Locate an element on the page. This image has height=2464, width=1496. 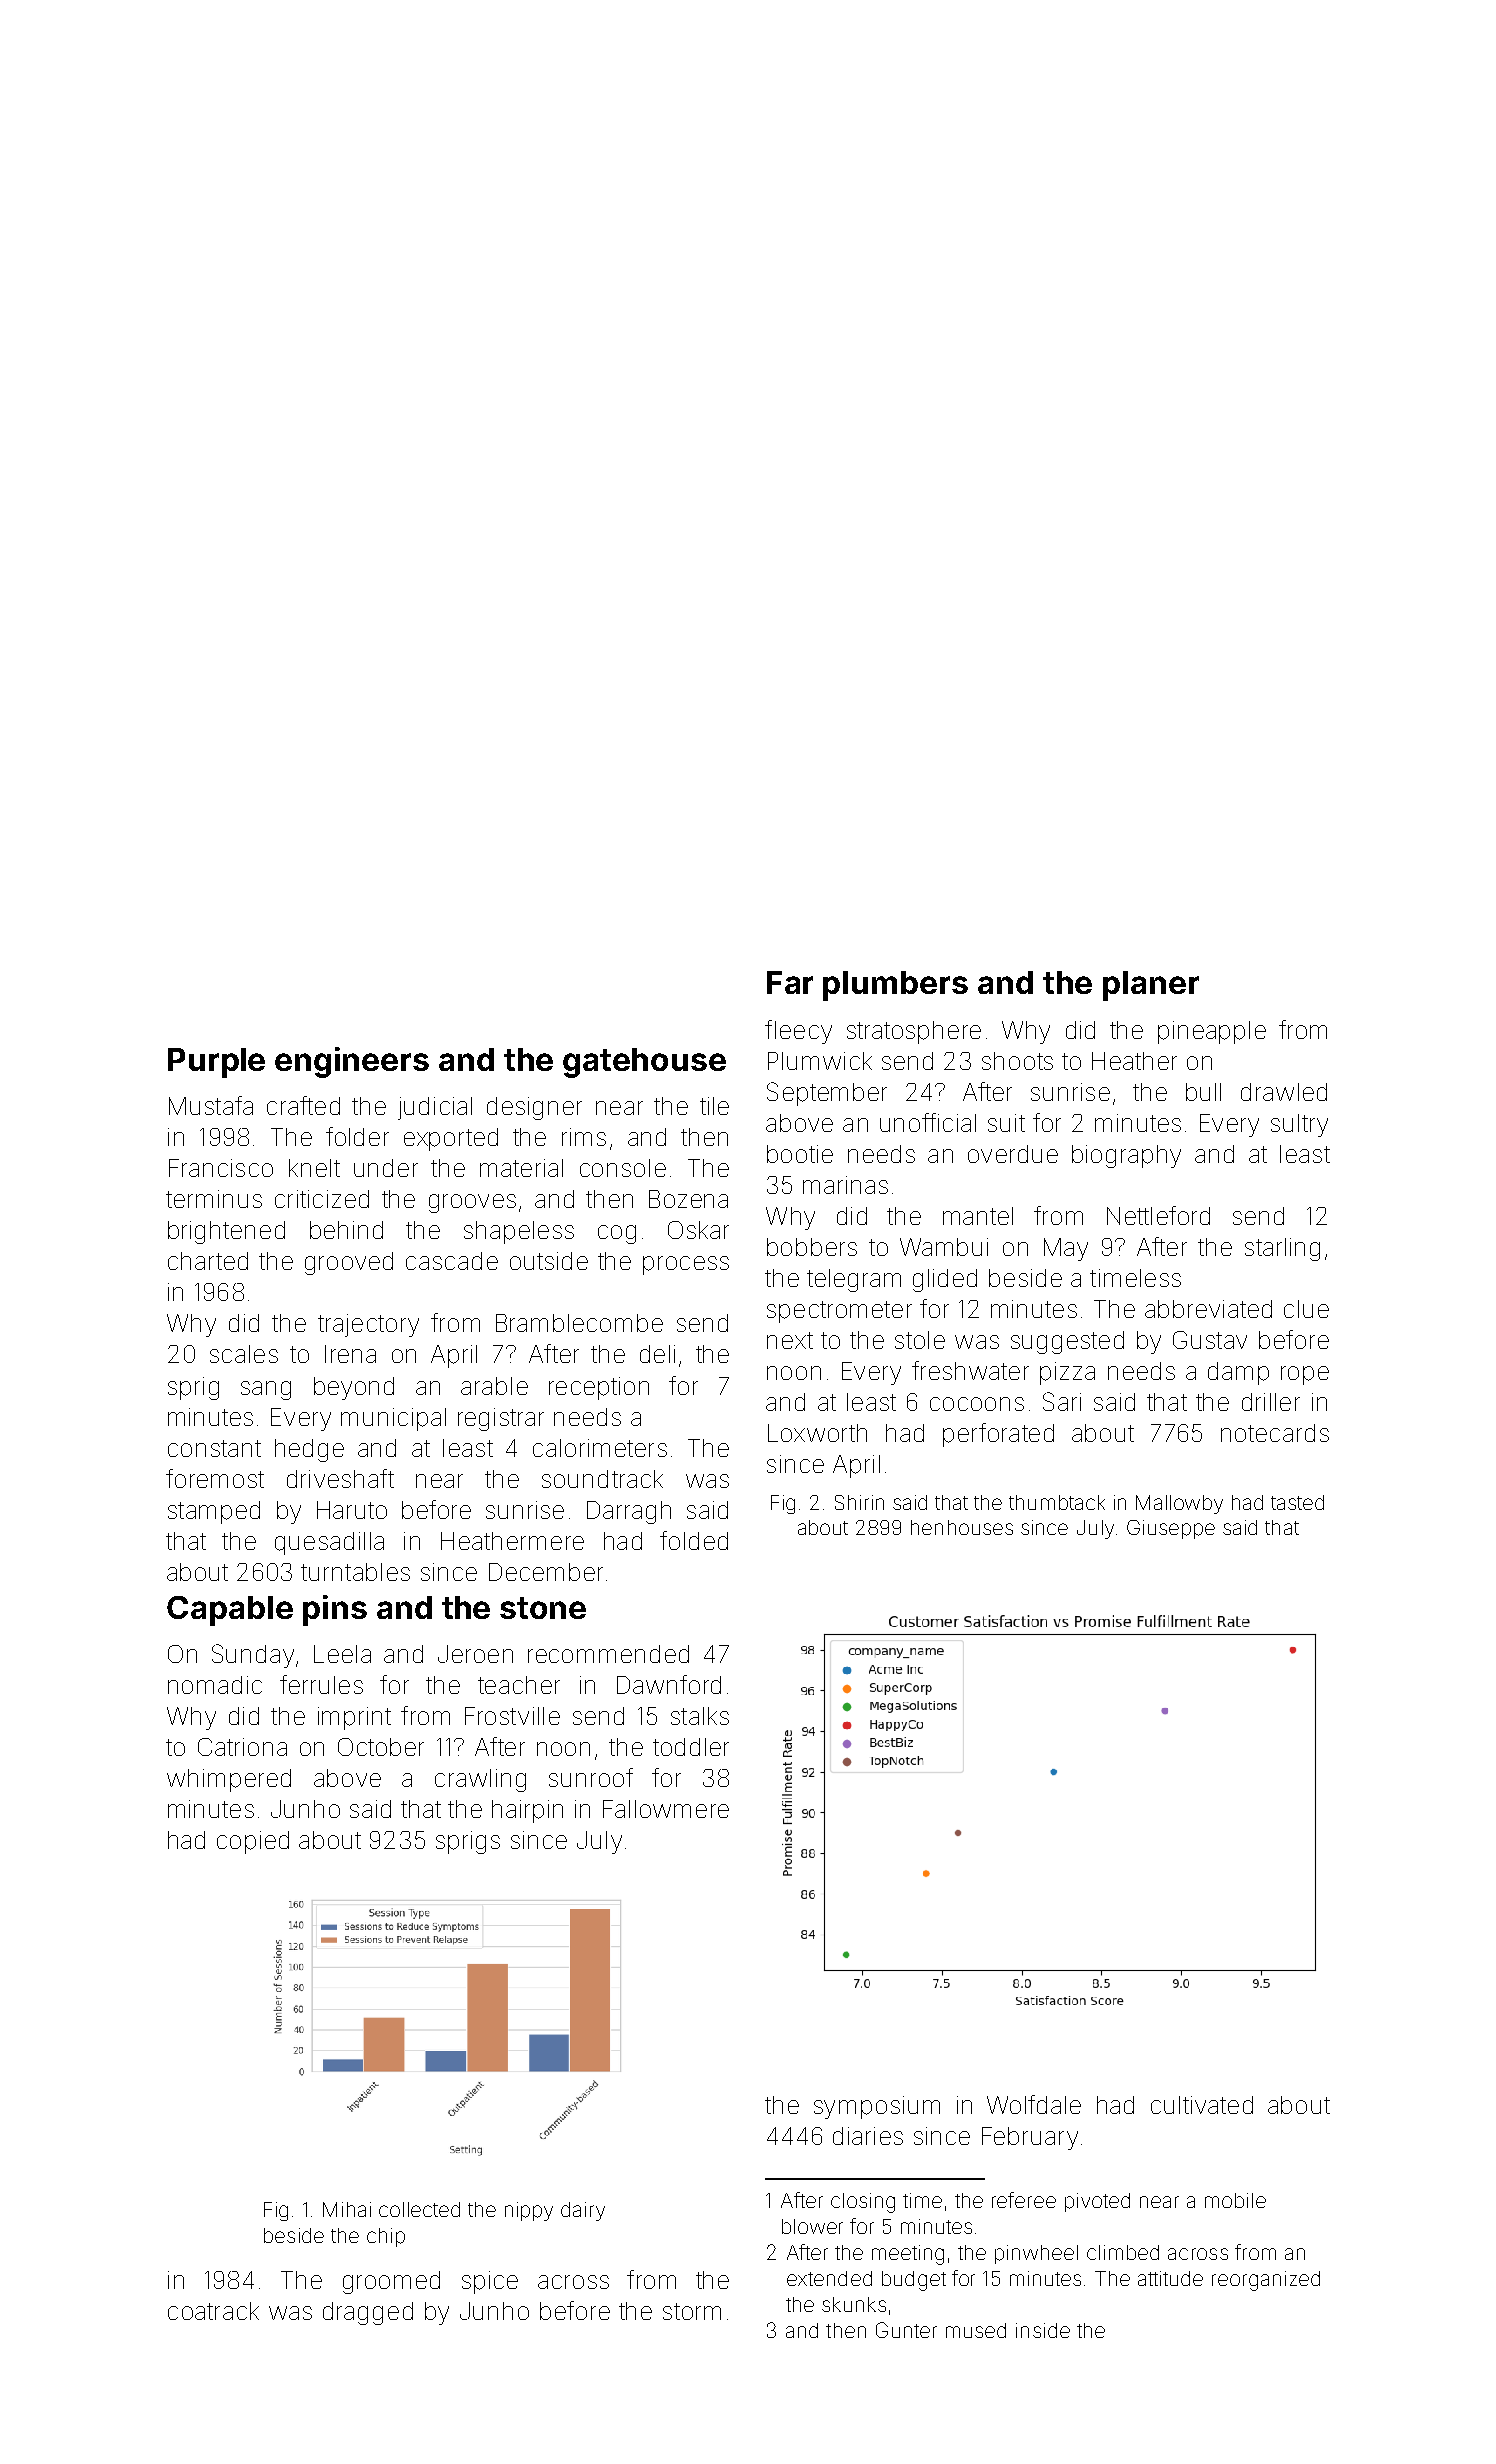
symposium is located at coordinates (877, 2107).
